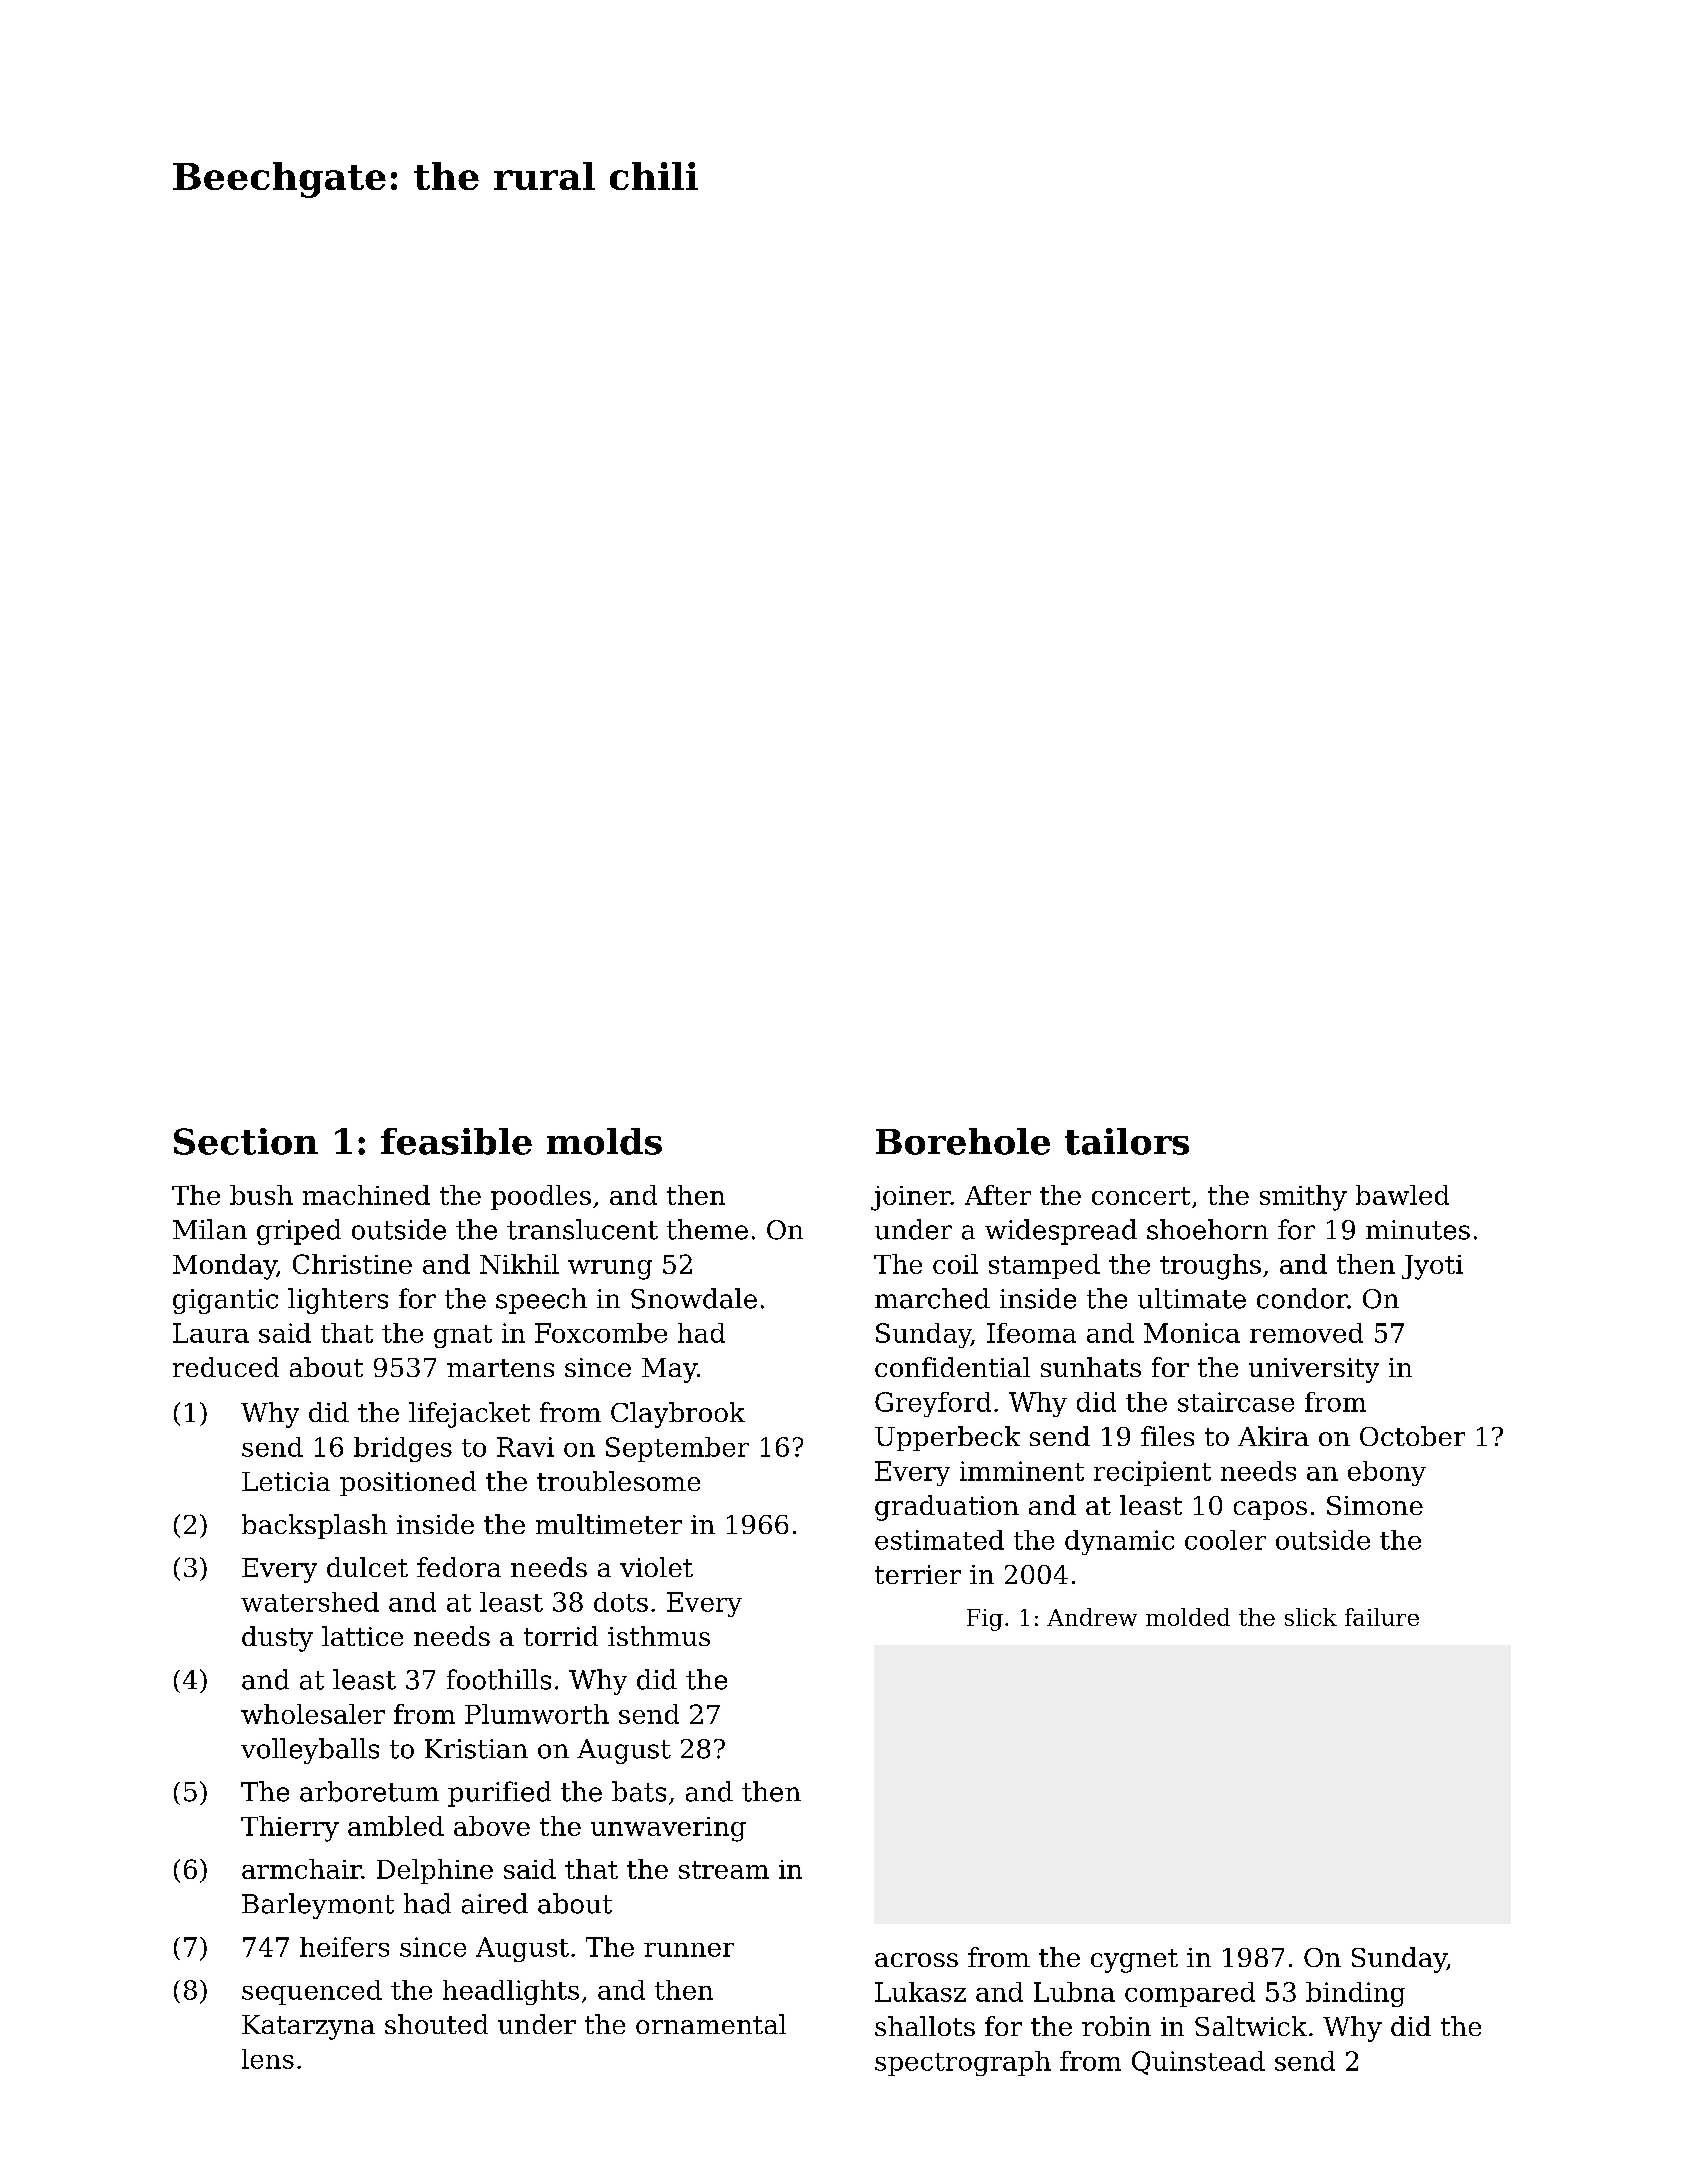  What do you see at coordinates (707, 1229) in the screenshot?
I see `theme` at bounding box center [707, 1229].
